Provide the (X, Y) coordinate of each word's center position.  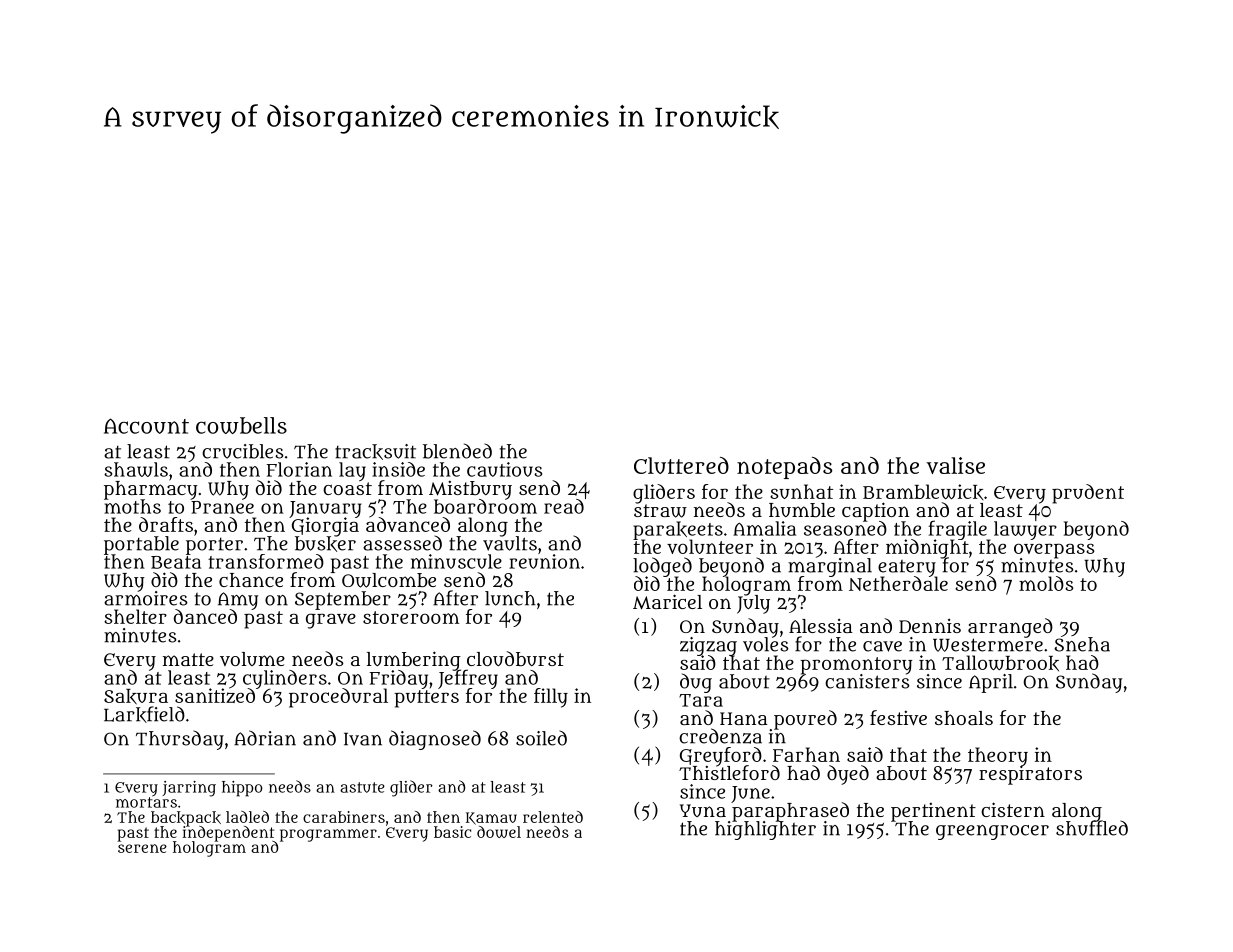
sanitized (215, 696)
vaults (510, 543)
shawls (136, 469)
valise (956, 465)
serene (142, 848)
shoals (964, 718)
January (325, 509)
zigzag (708, 646)
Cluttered (681, 465)
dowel (499, 832)
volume (252, 659)
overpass (1054, 550)
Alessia (821, 626)
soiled (541, 738)
